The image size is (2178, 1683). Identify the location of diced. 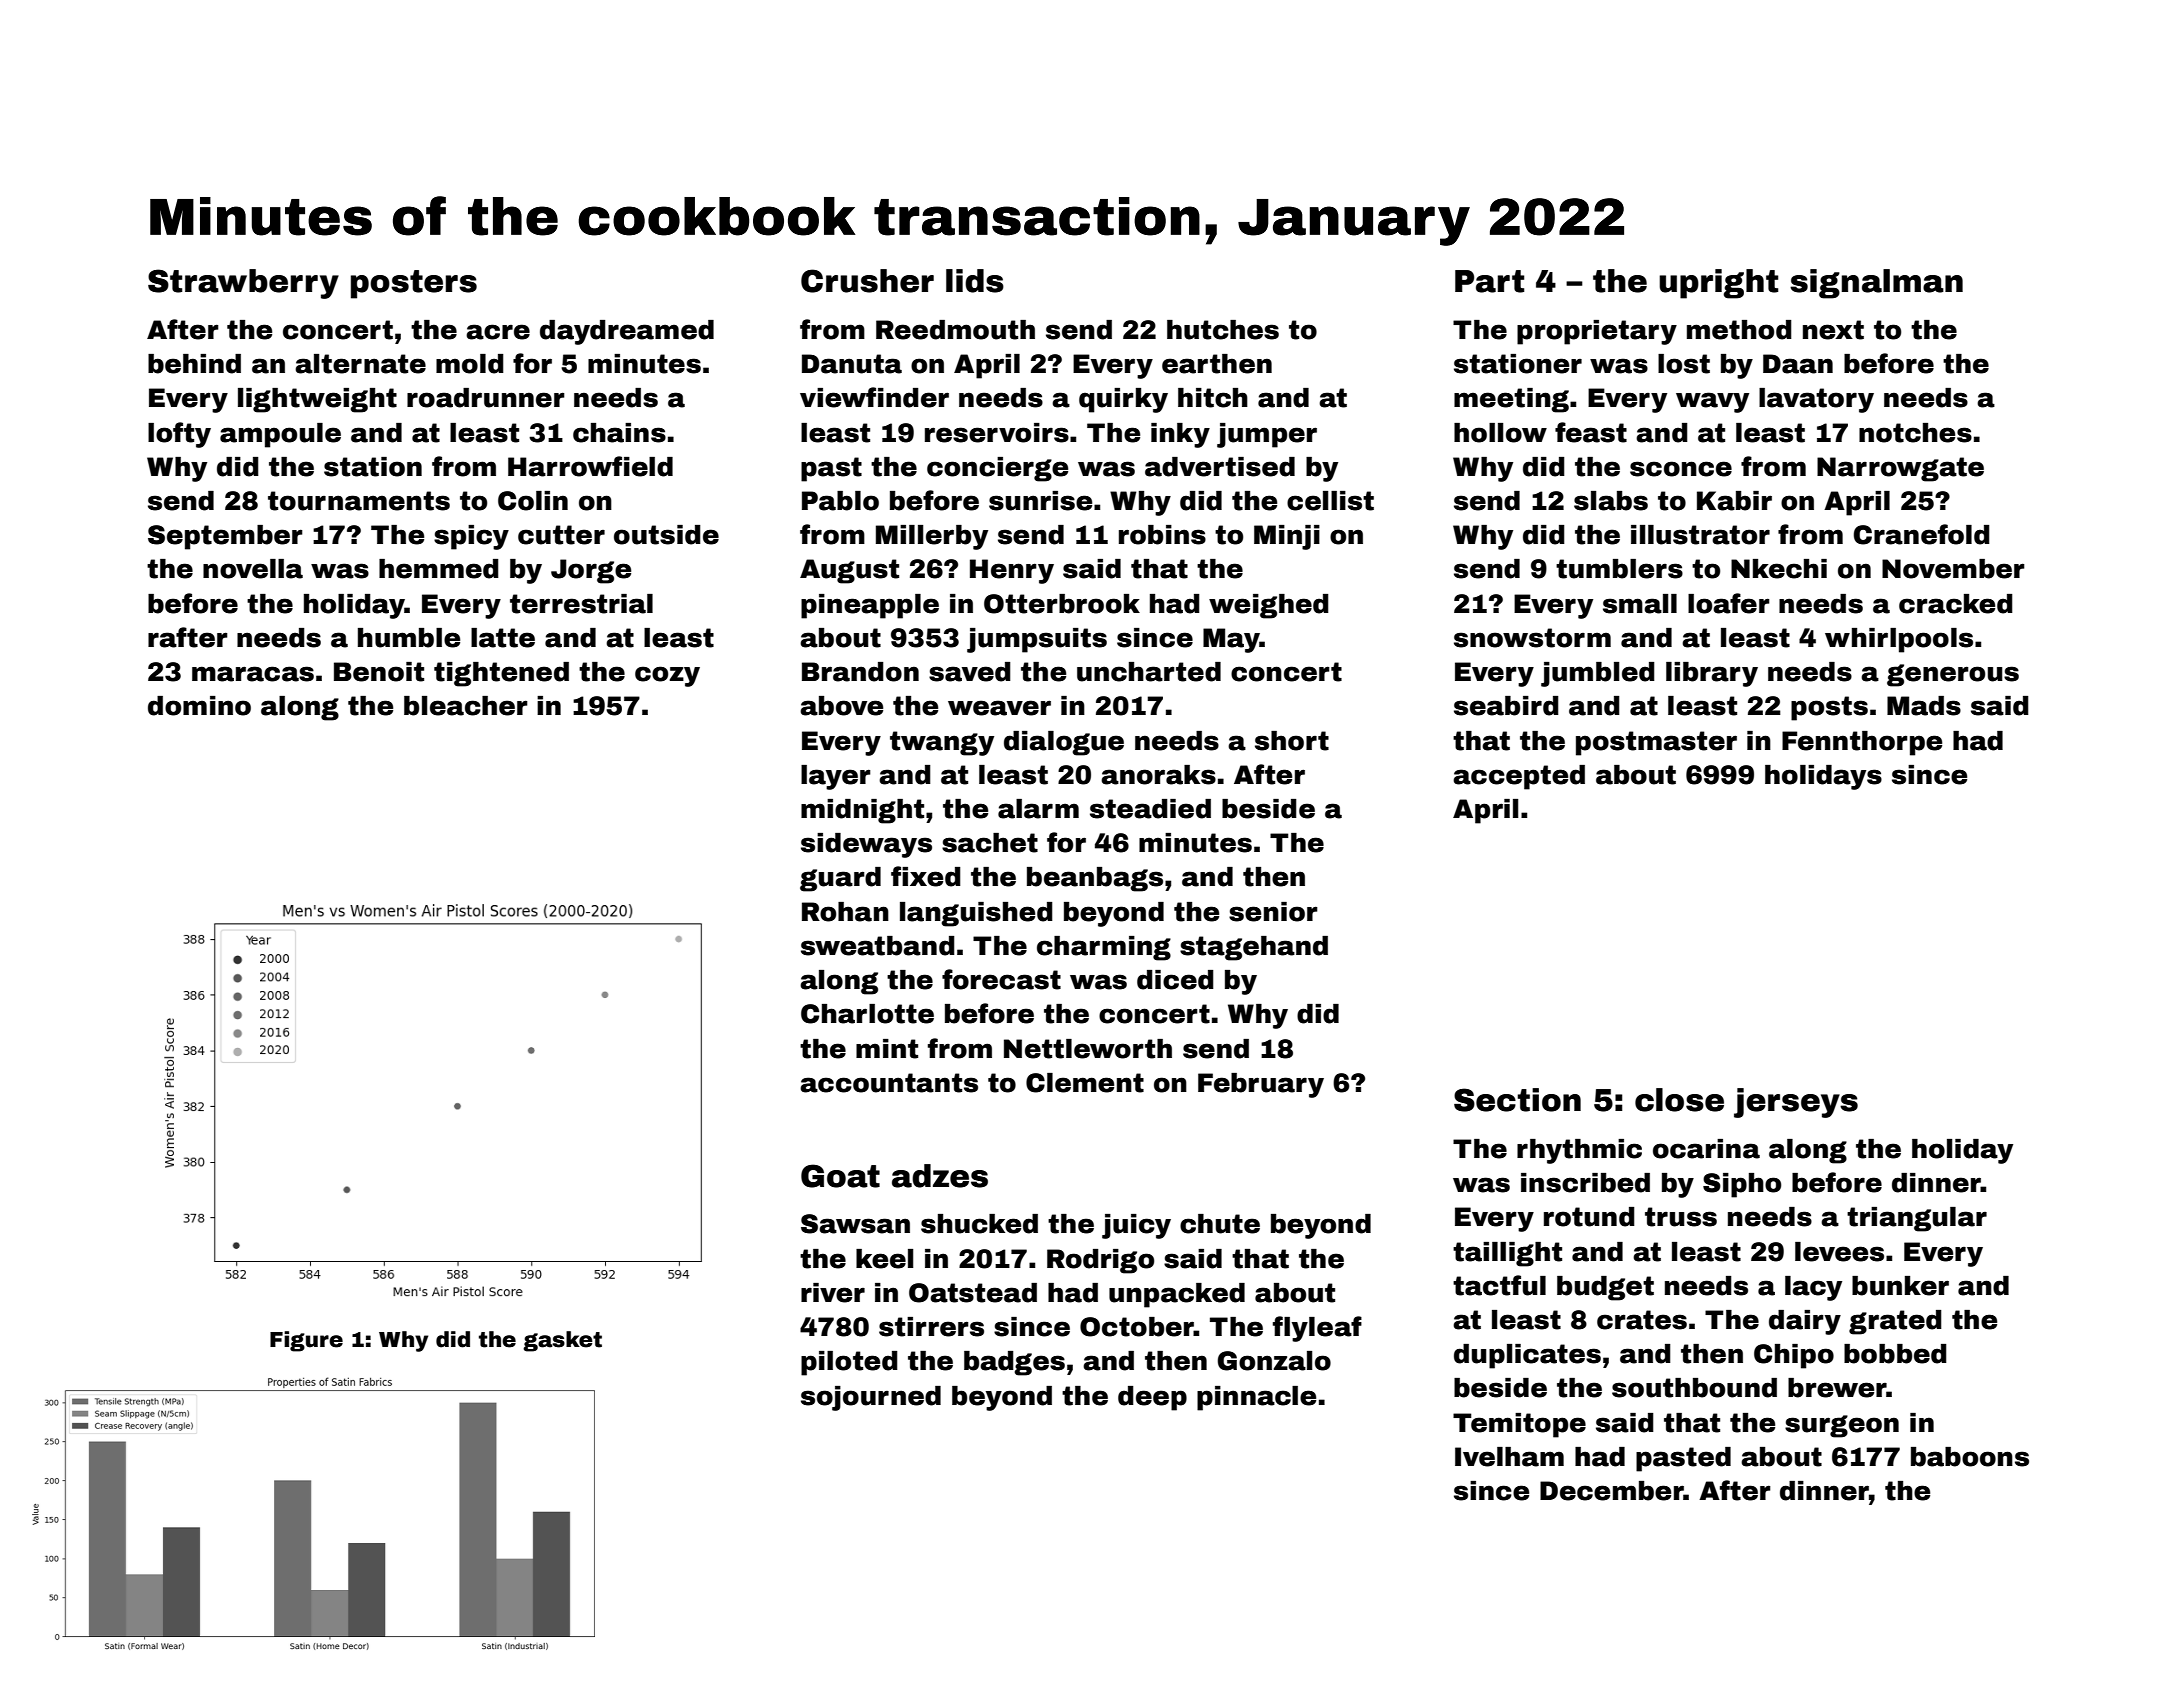
(1175, 980).
